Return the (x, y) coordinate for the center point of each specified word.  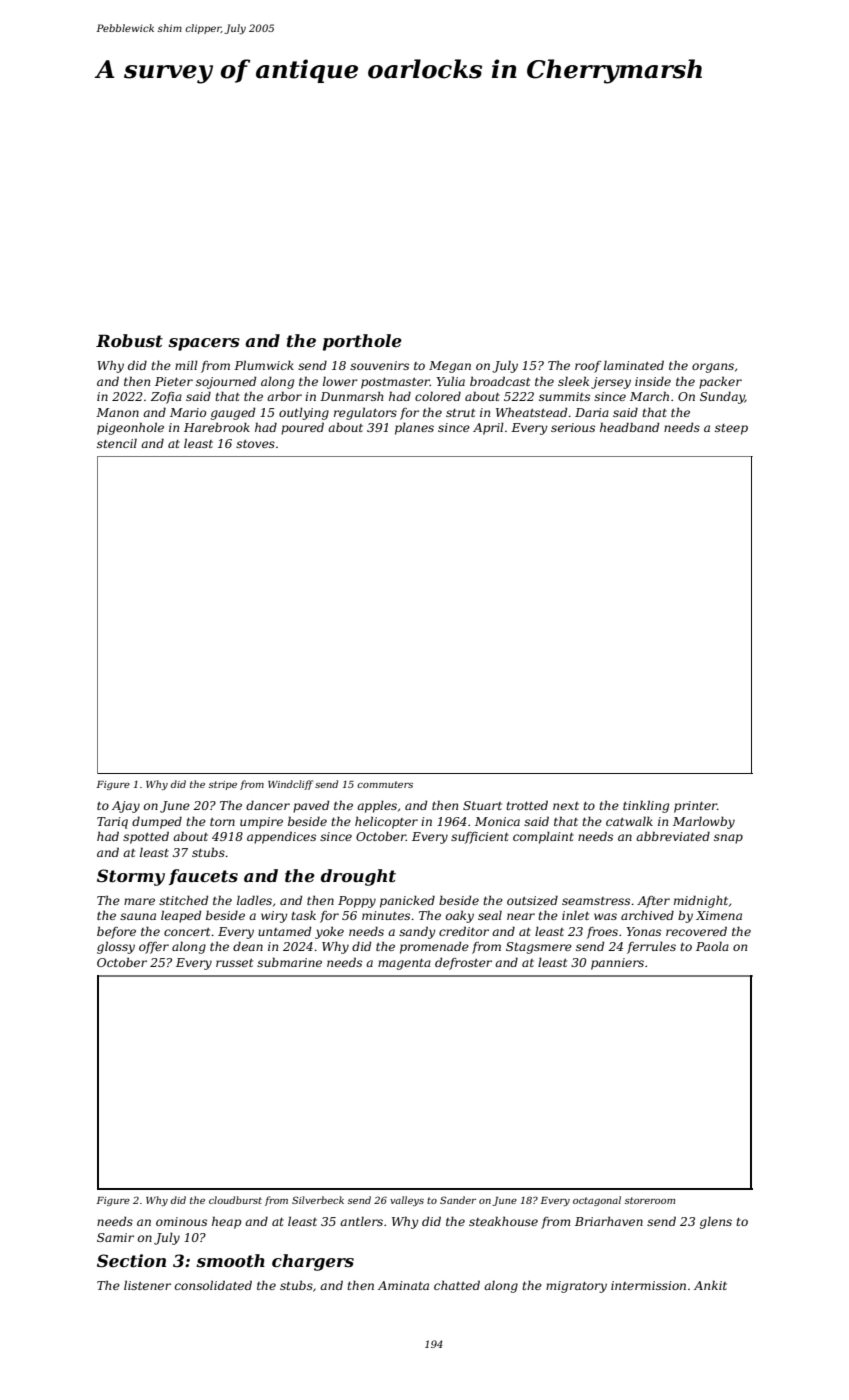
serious (573, 427)
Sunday (722, 397)
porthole (362, 342)
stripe (223, 785)
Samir (115, 1237)
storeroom (650, 1200)
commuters (385, 784)
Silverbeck (318, 1200)
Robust (129, 340)
